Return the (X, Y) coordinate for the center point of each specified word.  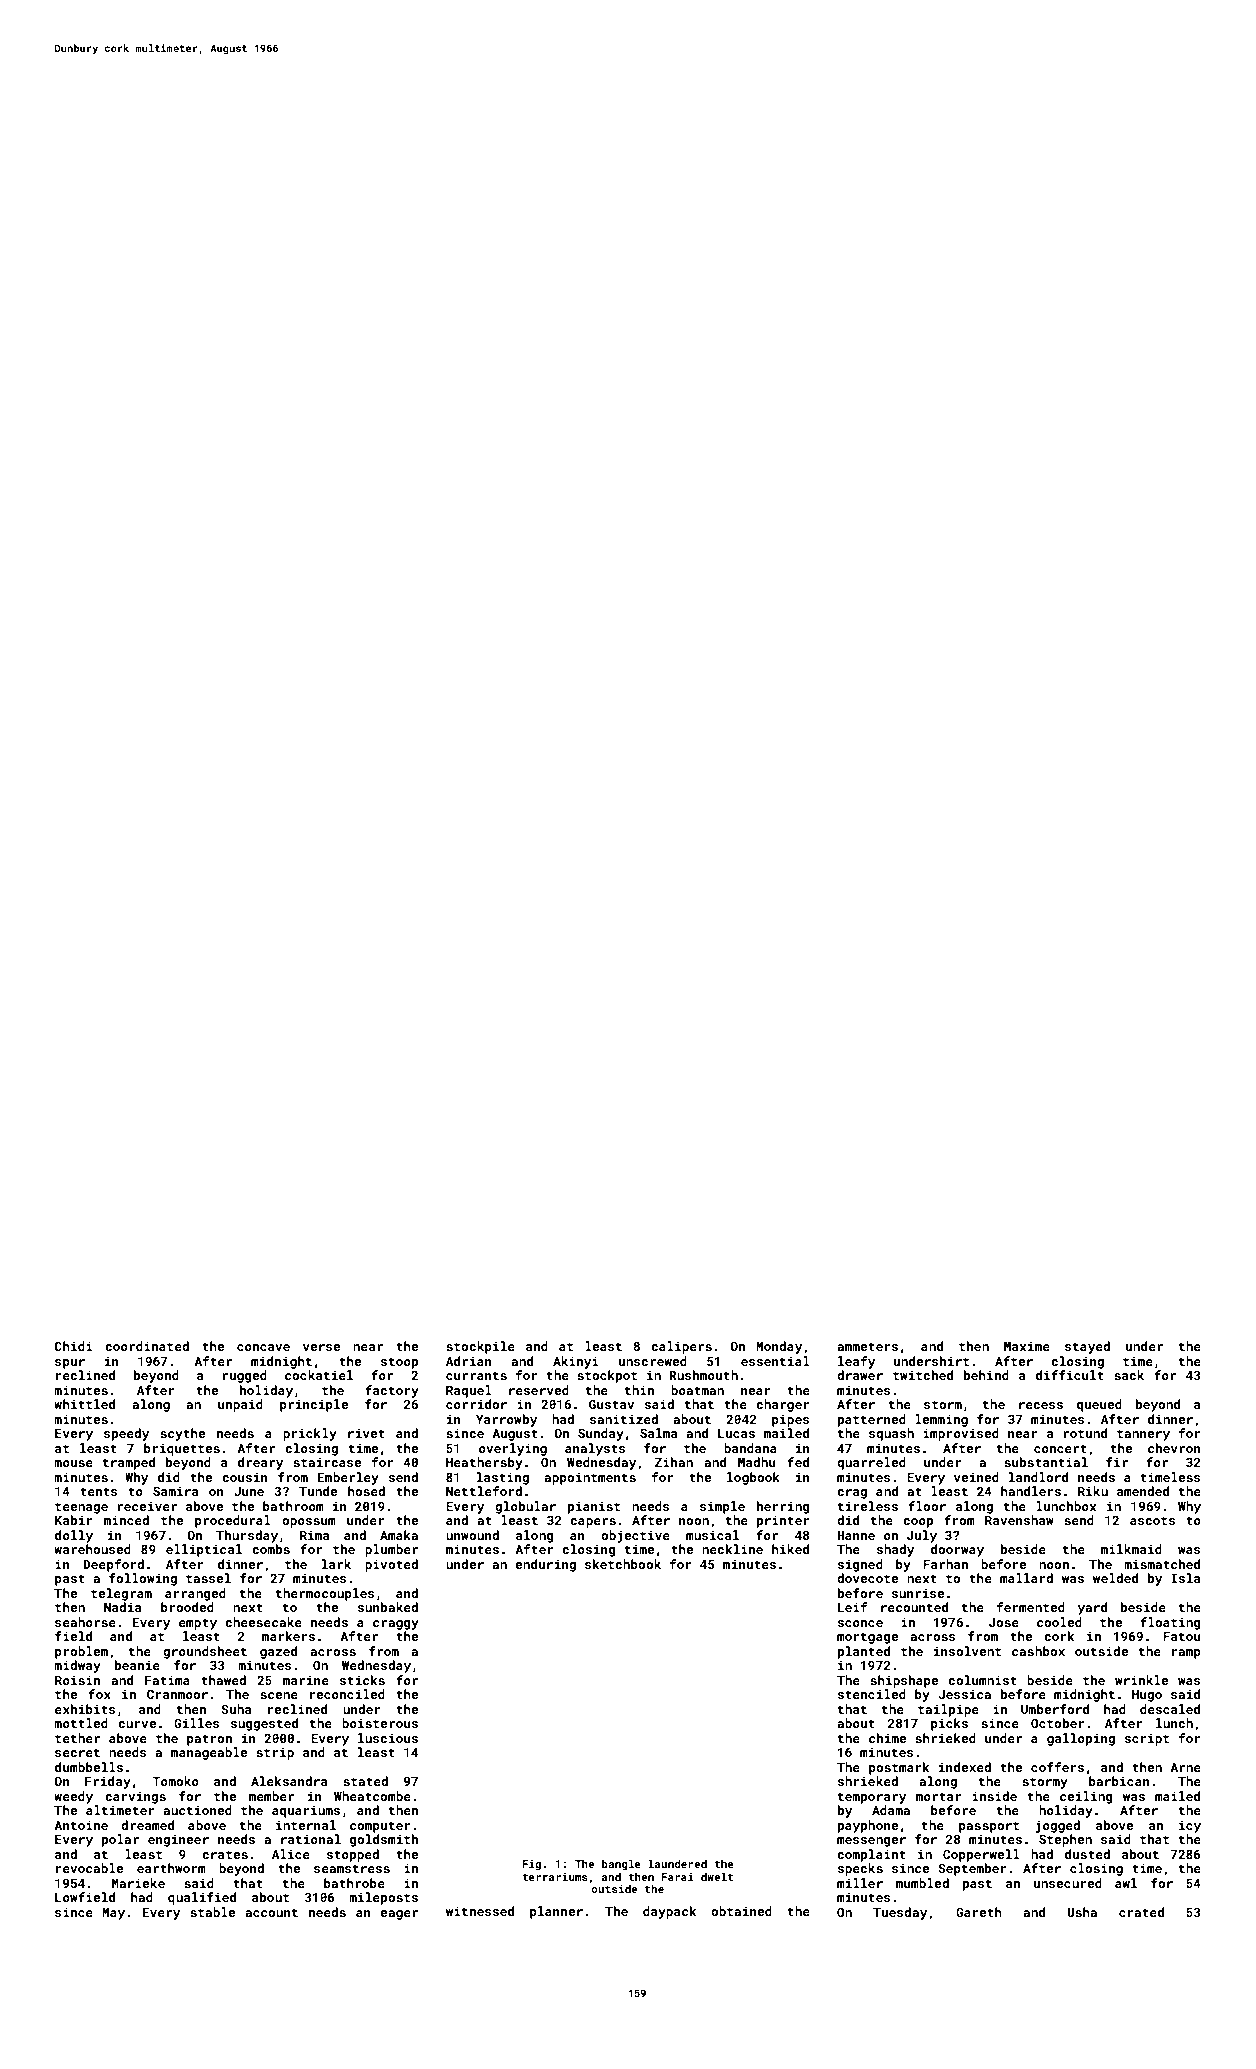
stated (365, 1781)
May (113, 1914)
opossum (309, 1523)
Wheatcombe (372, 1796)
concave (263, 1347)
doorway (957, 1550)
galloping (1081, 1739)
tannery (1143, 1435)
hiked (790, 1549)
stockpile (480, 1347)
